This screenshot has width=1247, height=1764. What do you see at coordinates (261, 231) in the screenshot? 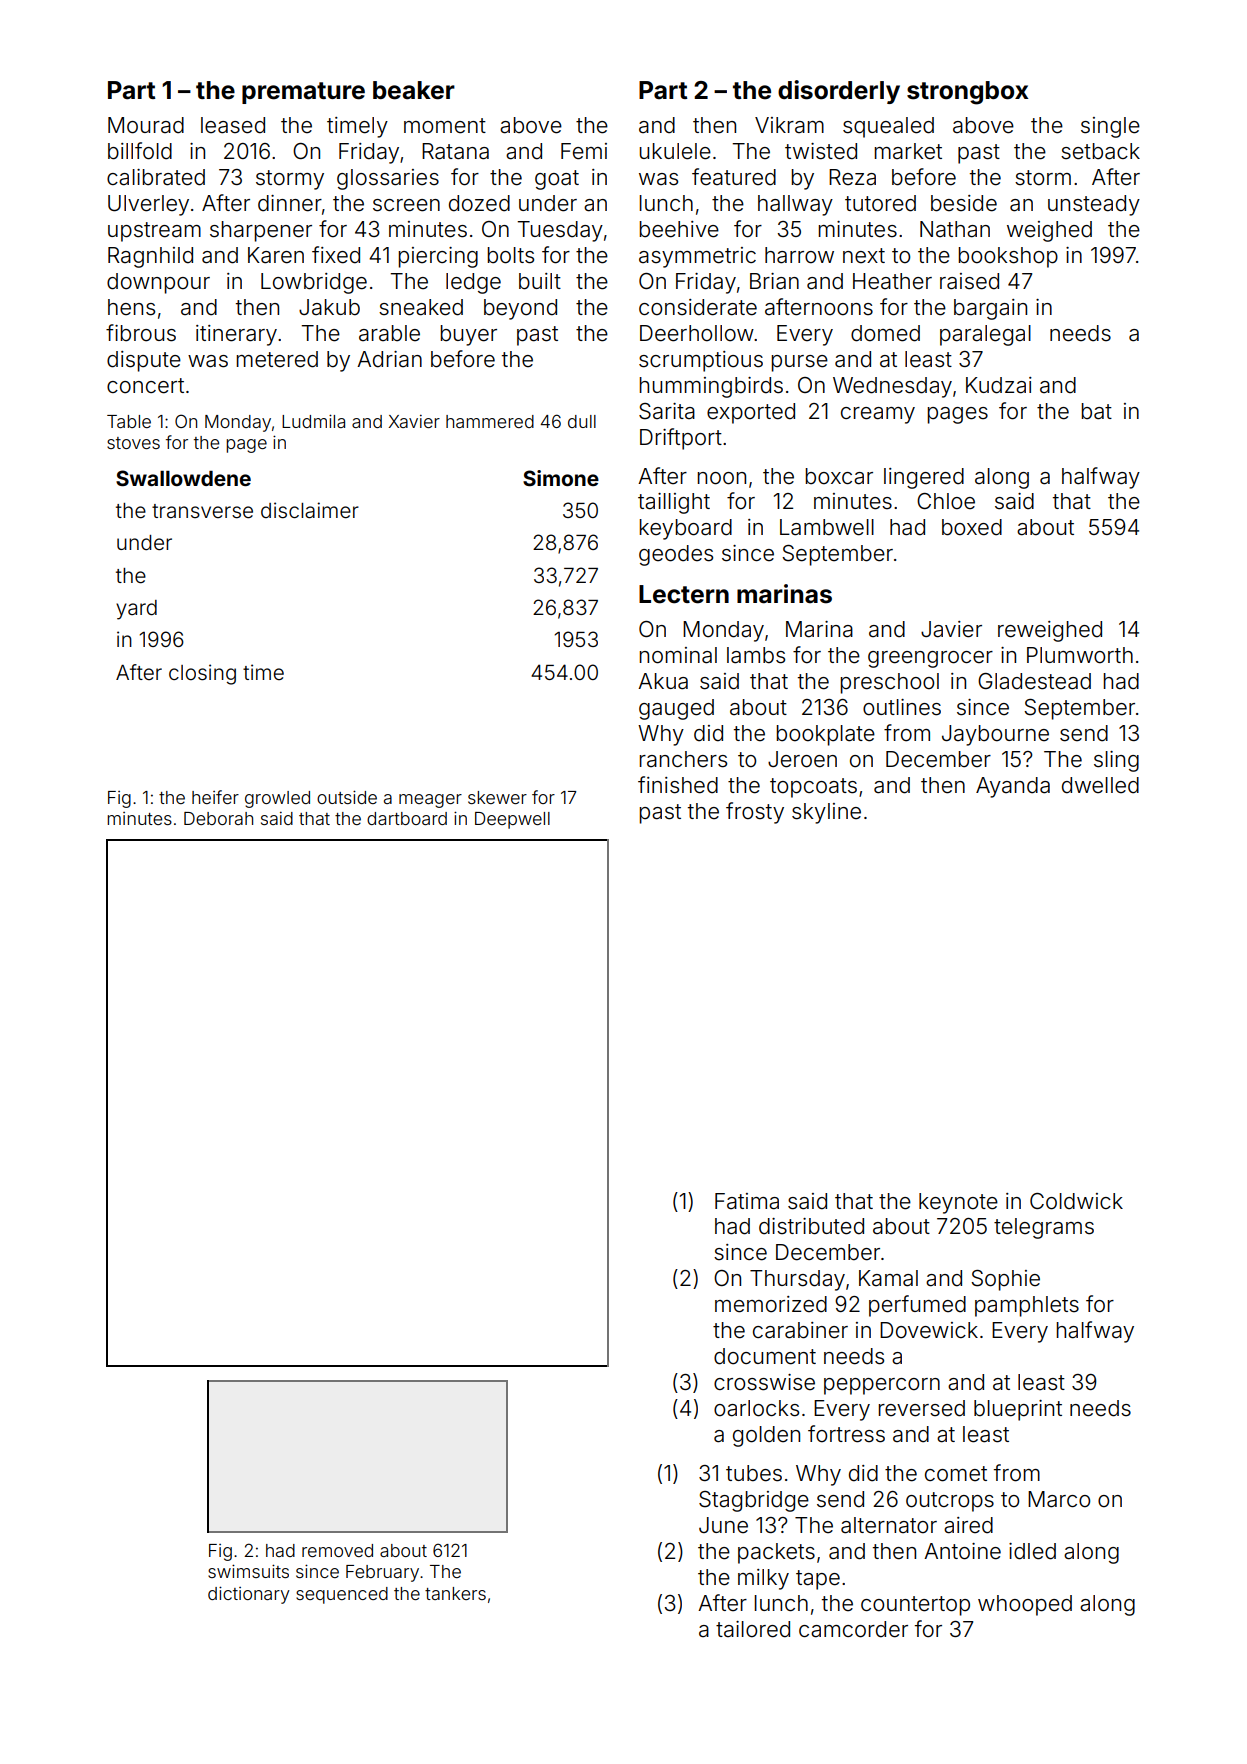
I see `sharpener` at bounding box center [261, 231].
